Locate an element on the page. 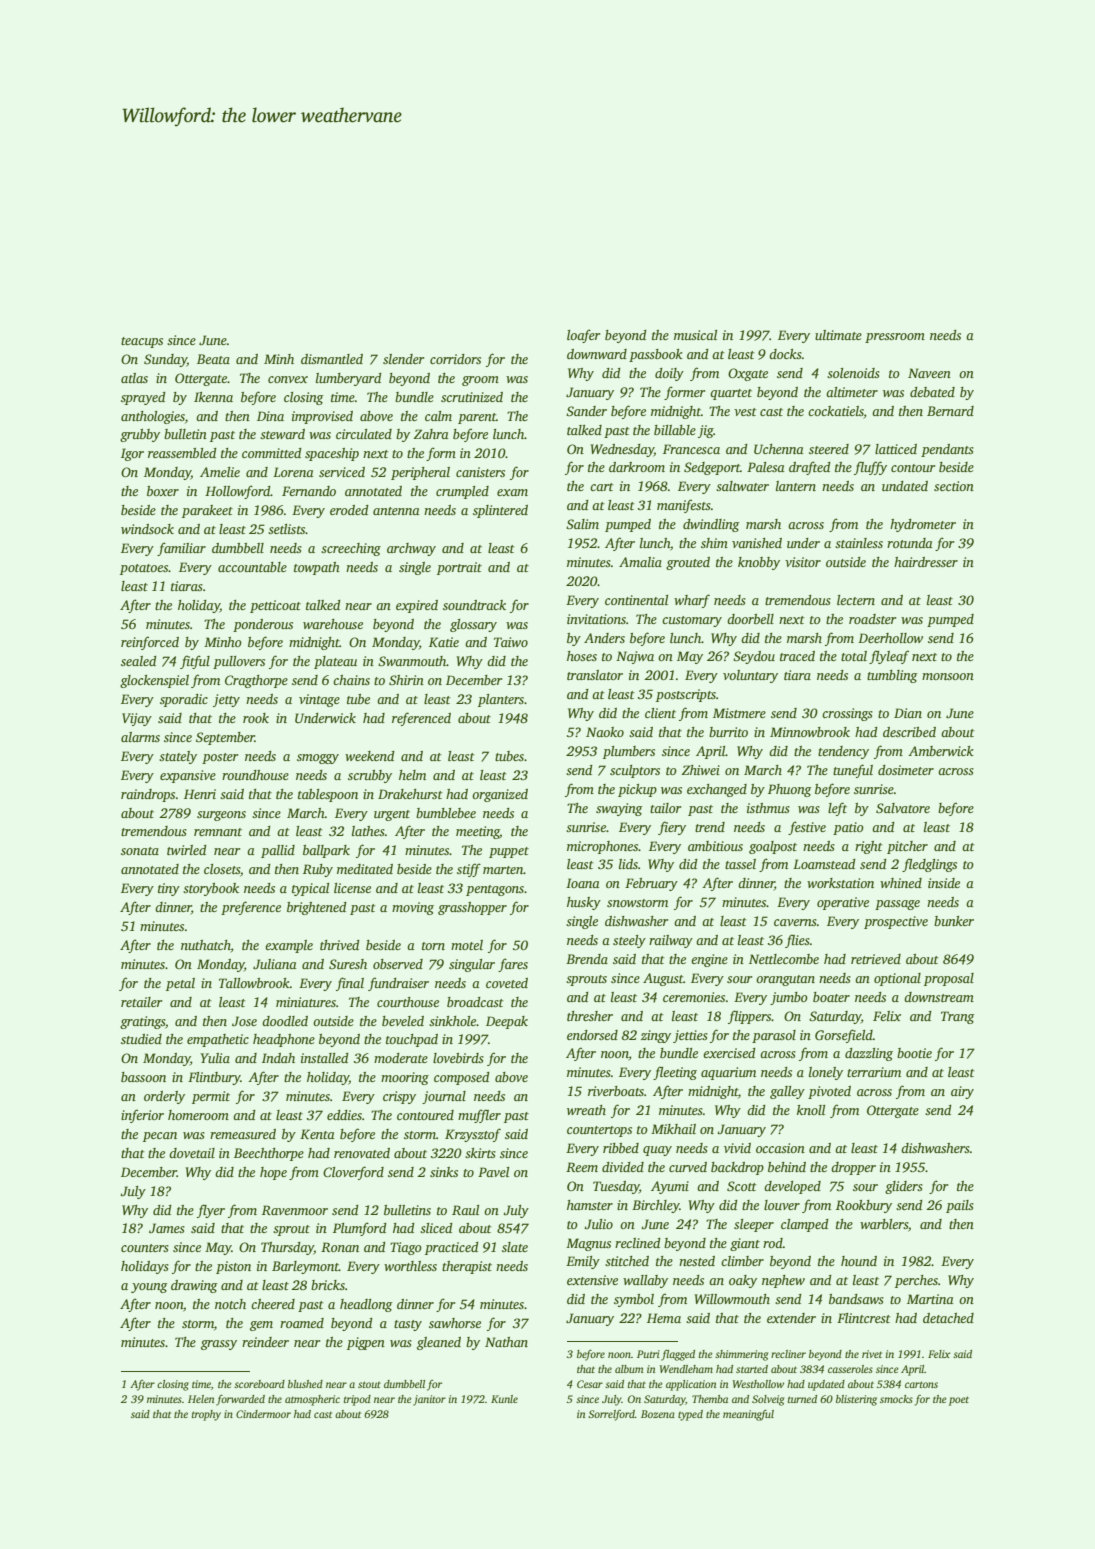 The width and height of the image is (1095, 1549). grassy is located at coordinates (219, 1345).
